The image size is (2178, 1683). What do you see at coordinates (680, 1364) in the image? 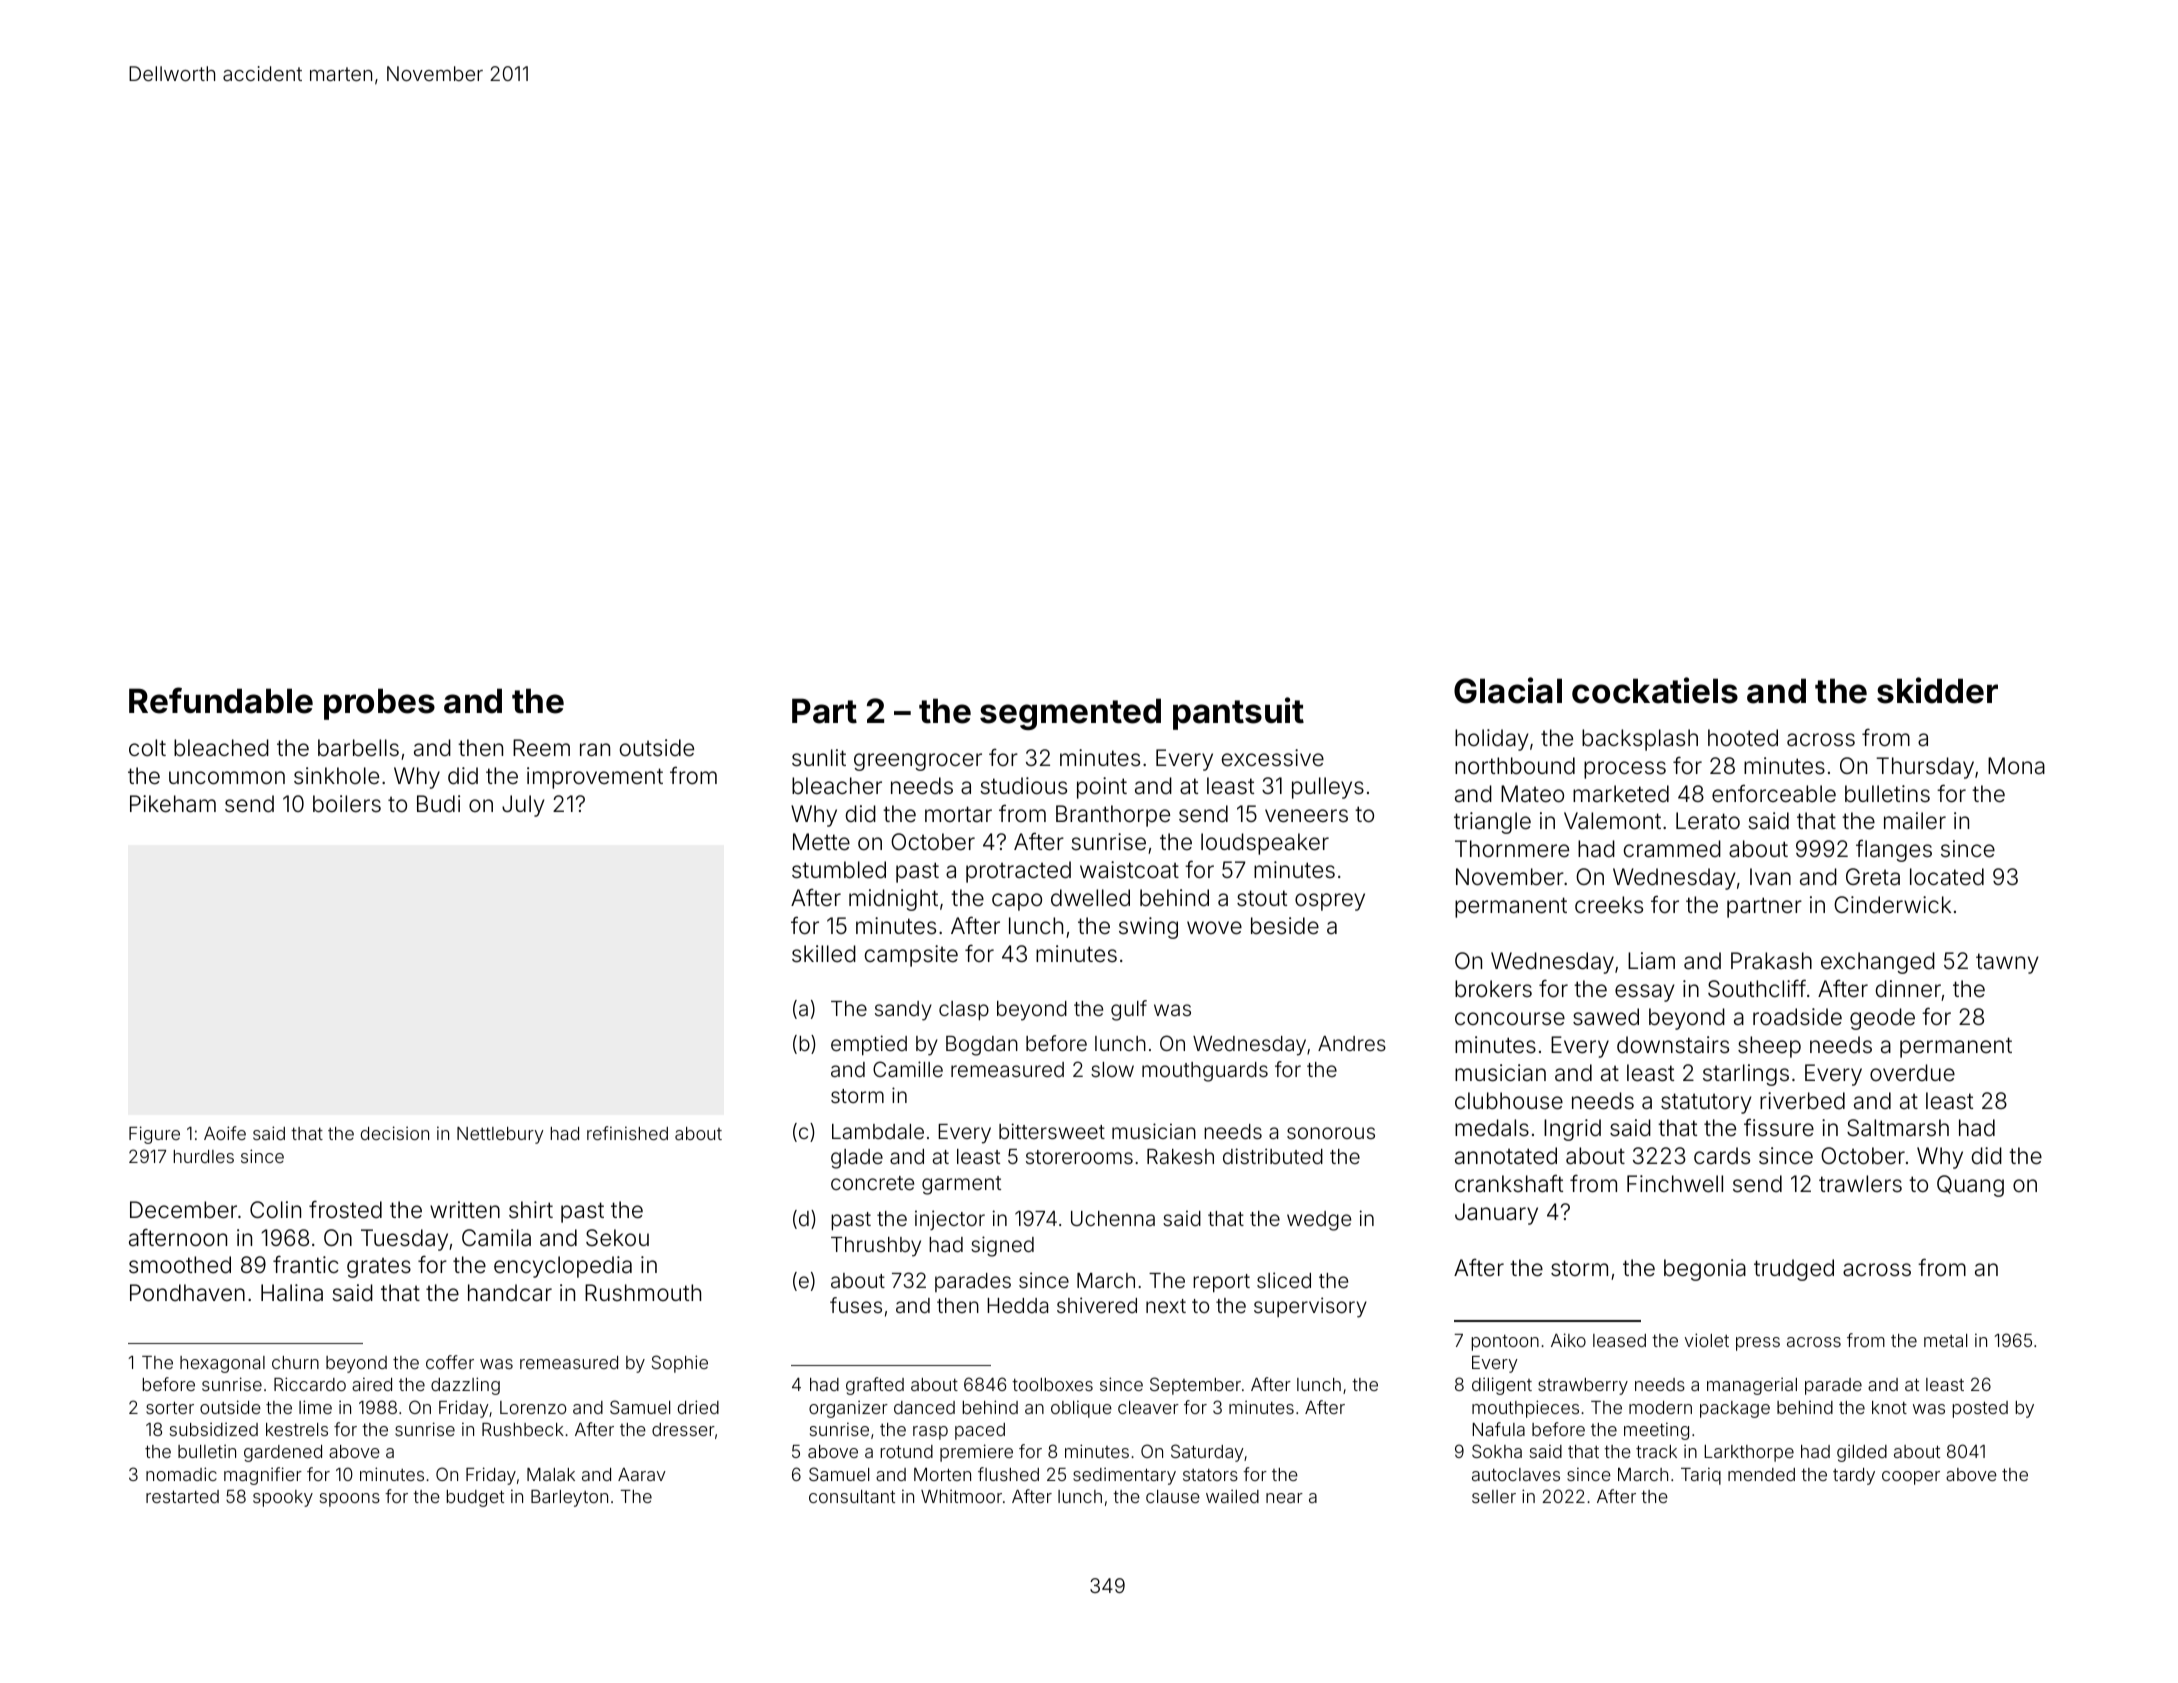
I see `Sophie` at bounding box center [680, 1364].
